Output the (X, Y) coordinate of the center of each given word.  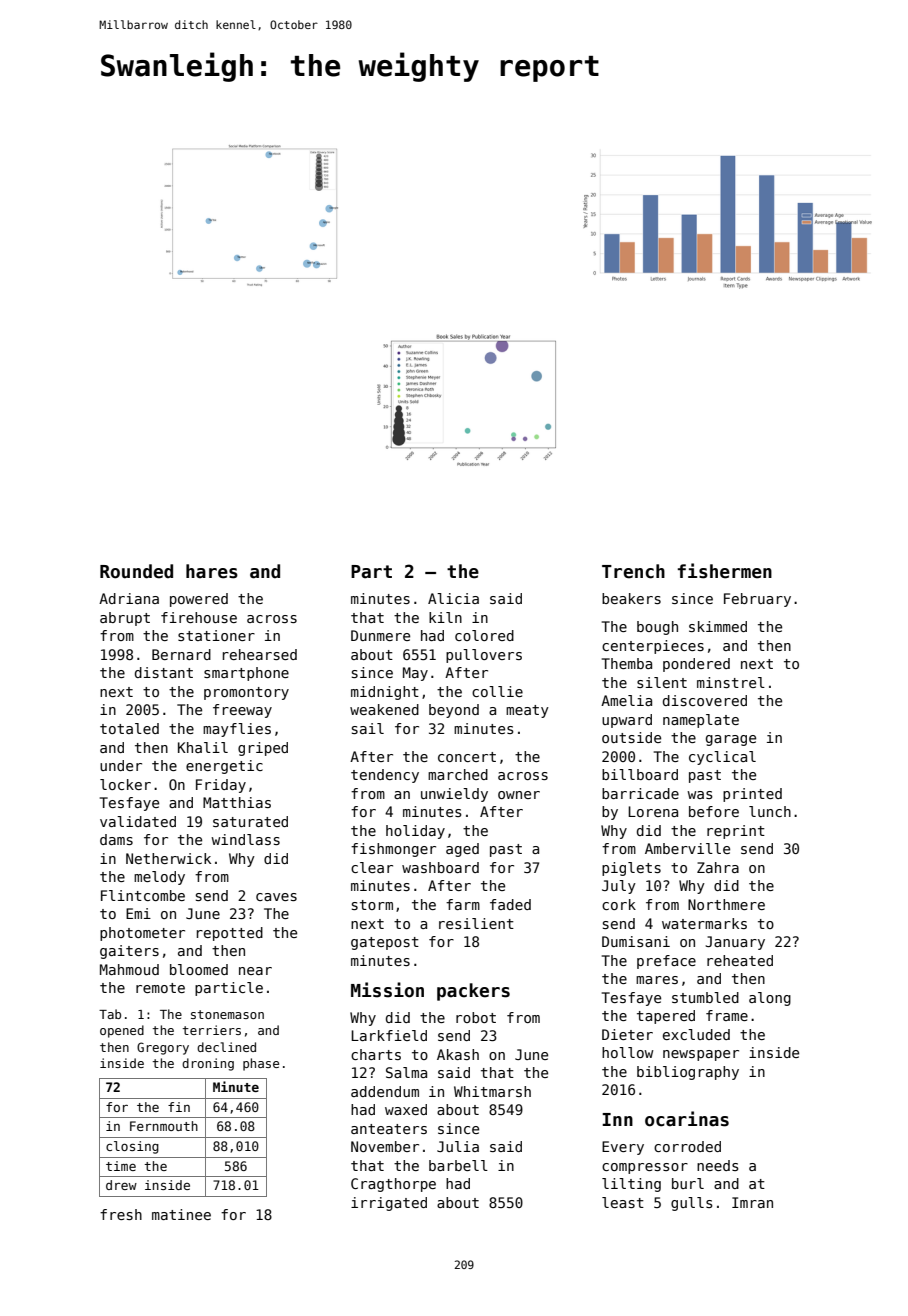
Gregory (163, 1048)
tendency (385, 776)
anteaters (389, 1129)
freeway (242, 711)
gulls (692, 1204)
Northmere (726, 904)
